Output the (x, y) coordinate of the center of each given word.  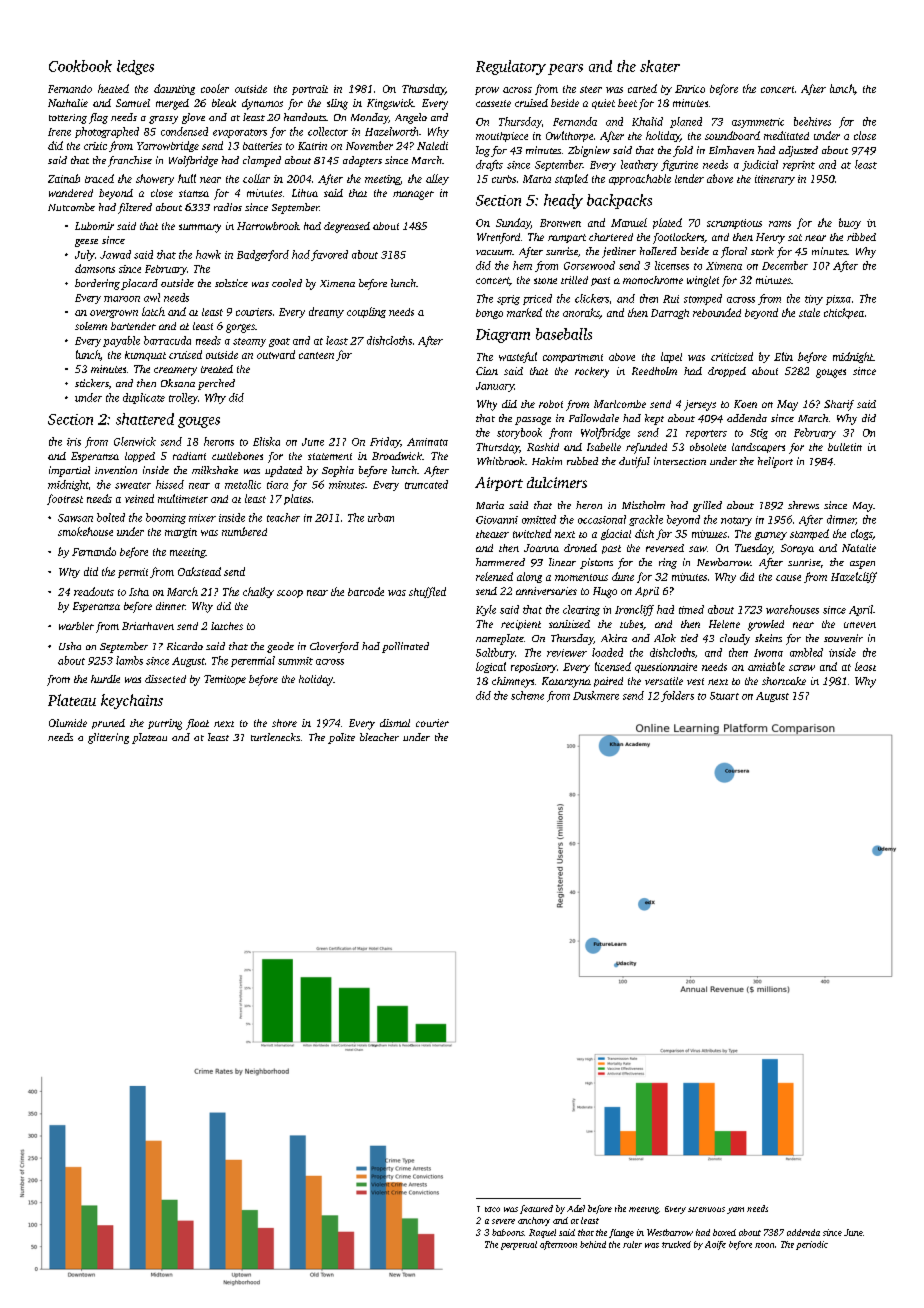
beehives (812, 121)
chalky (258, 592)
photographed (107, 132)
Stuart (724, 696)
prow (487, 91)
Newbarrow (724, 562)
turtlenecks (275, 737)
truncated (426, 484)
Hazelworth (391, 131)
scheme (527, 695)
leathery (639, 165)
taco (492, 1209)
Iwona (768, 653)
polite (341, 738)
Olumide (68, 723)
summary (200, 228)
